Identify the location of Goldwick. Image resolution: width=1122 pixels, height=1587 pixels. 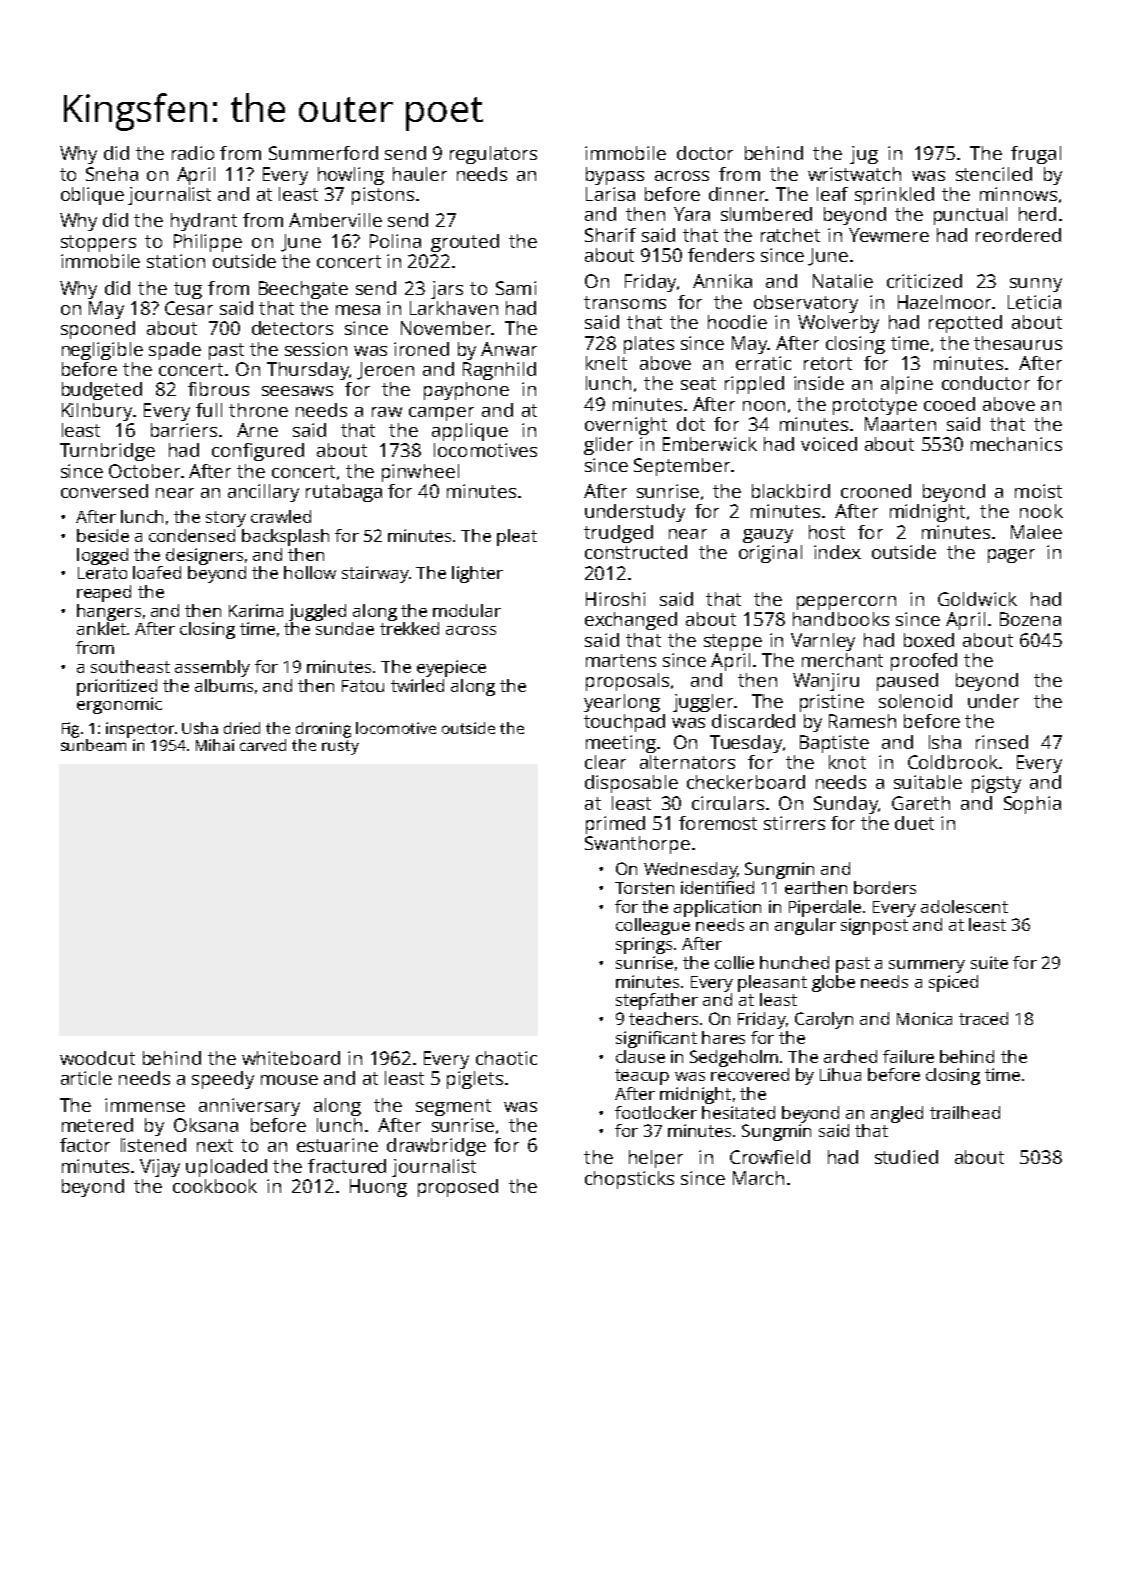
(977, 599).
